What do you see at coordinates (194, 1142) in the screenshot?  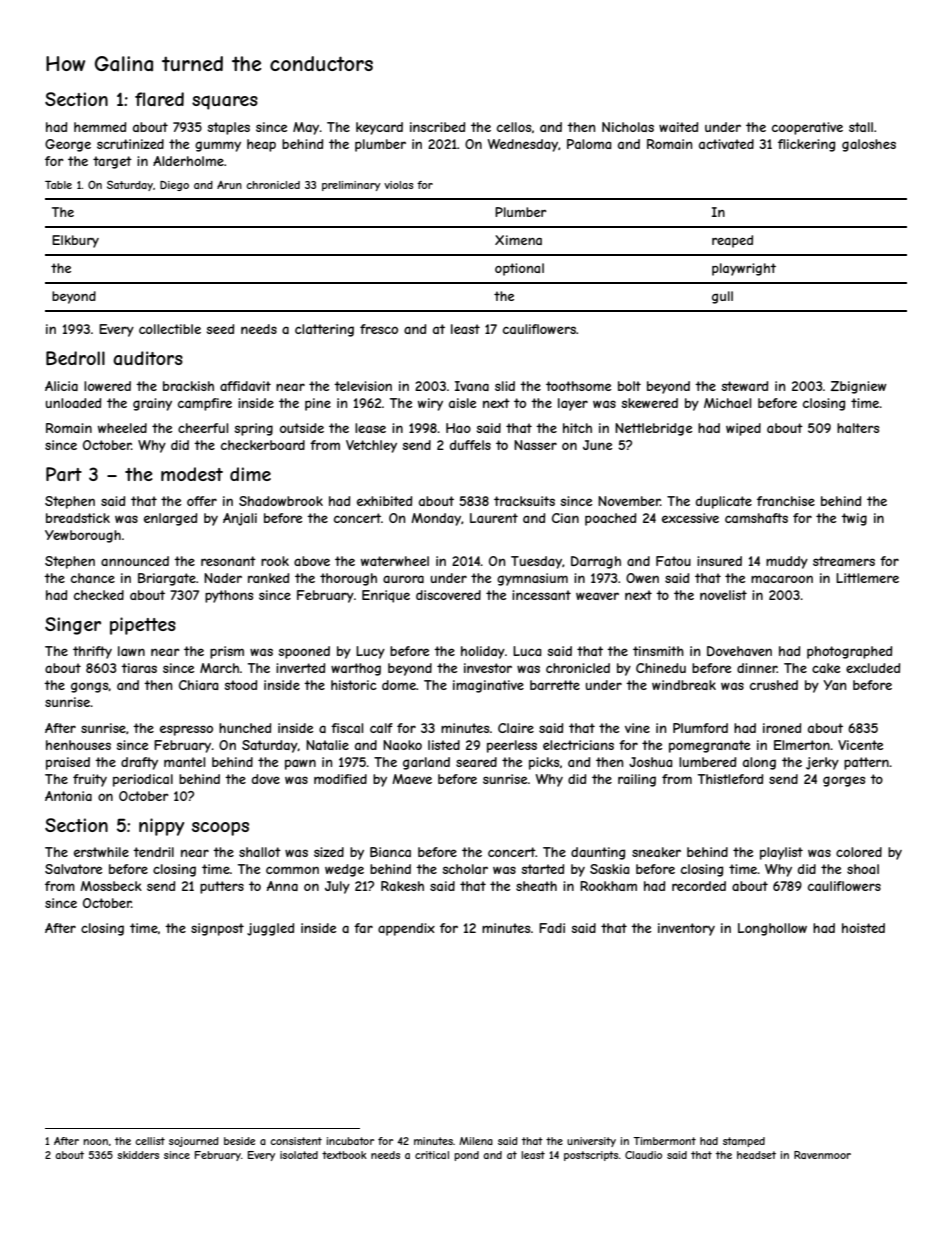 I see `sojourned` at bounding box center [194, 1142].
